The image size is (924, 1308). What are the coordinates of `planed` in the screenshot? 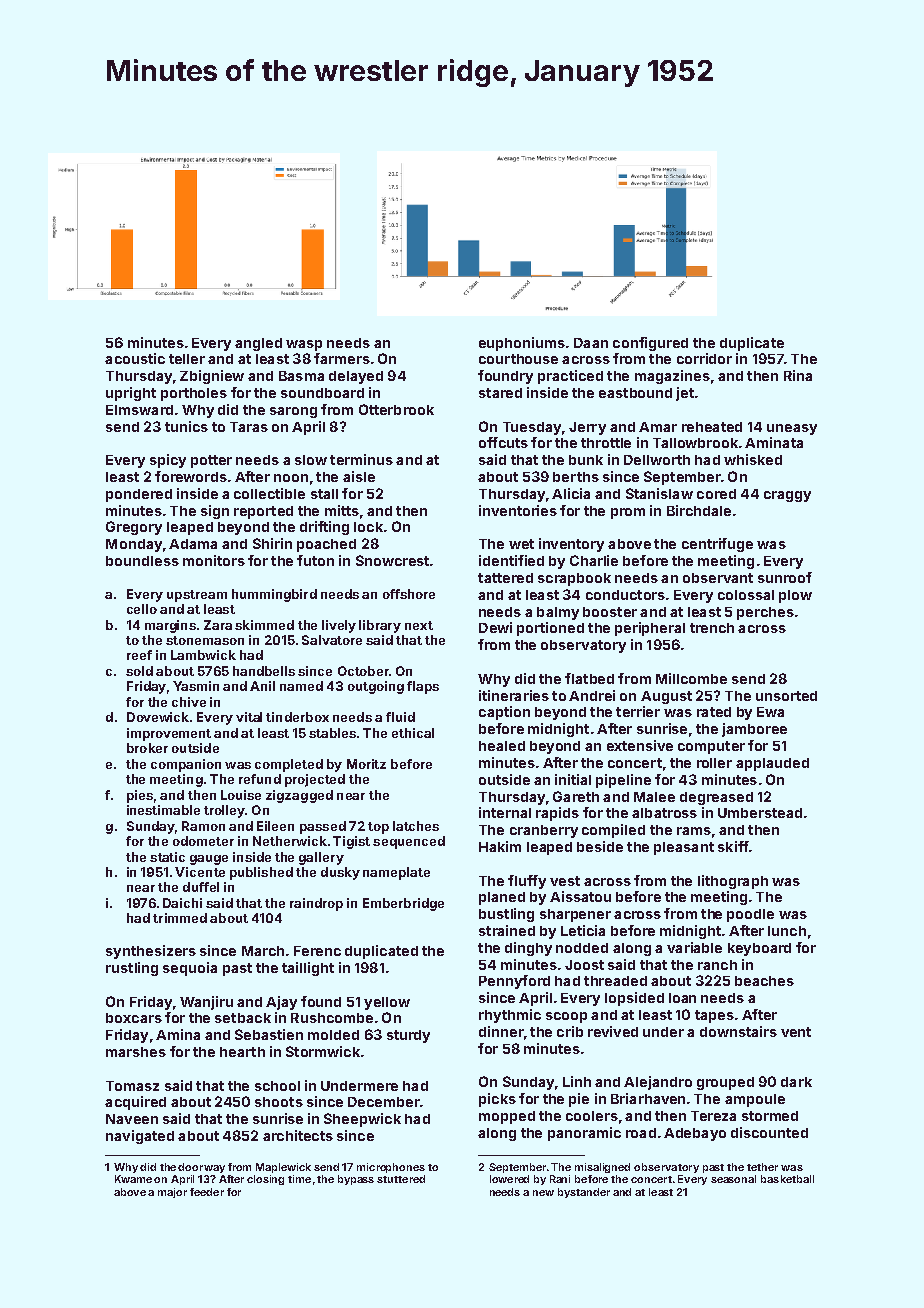 It's located at (502, 898).
